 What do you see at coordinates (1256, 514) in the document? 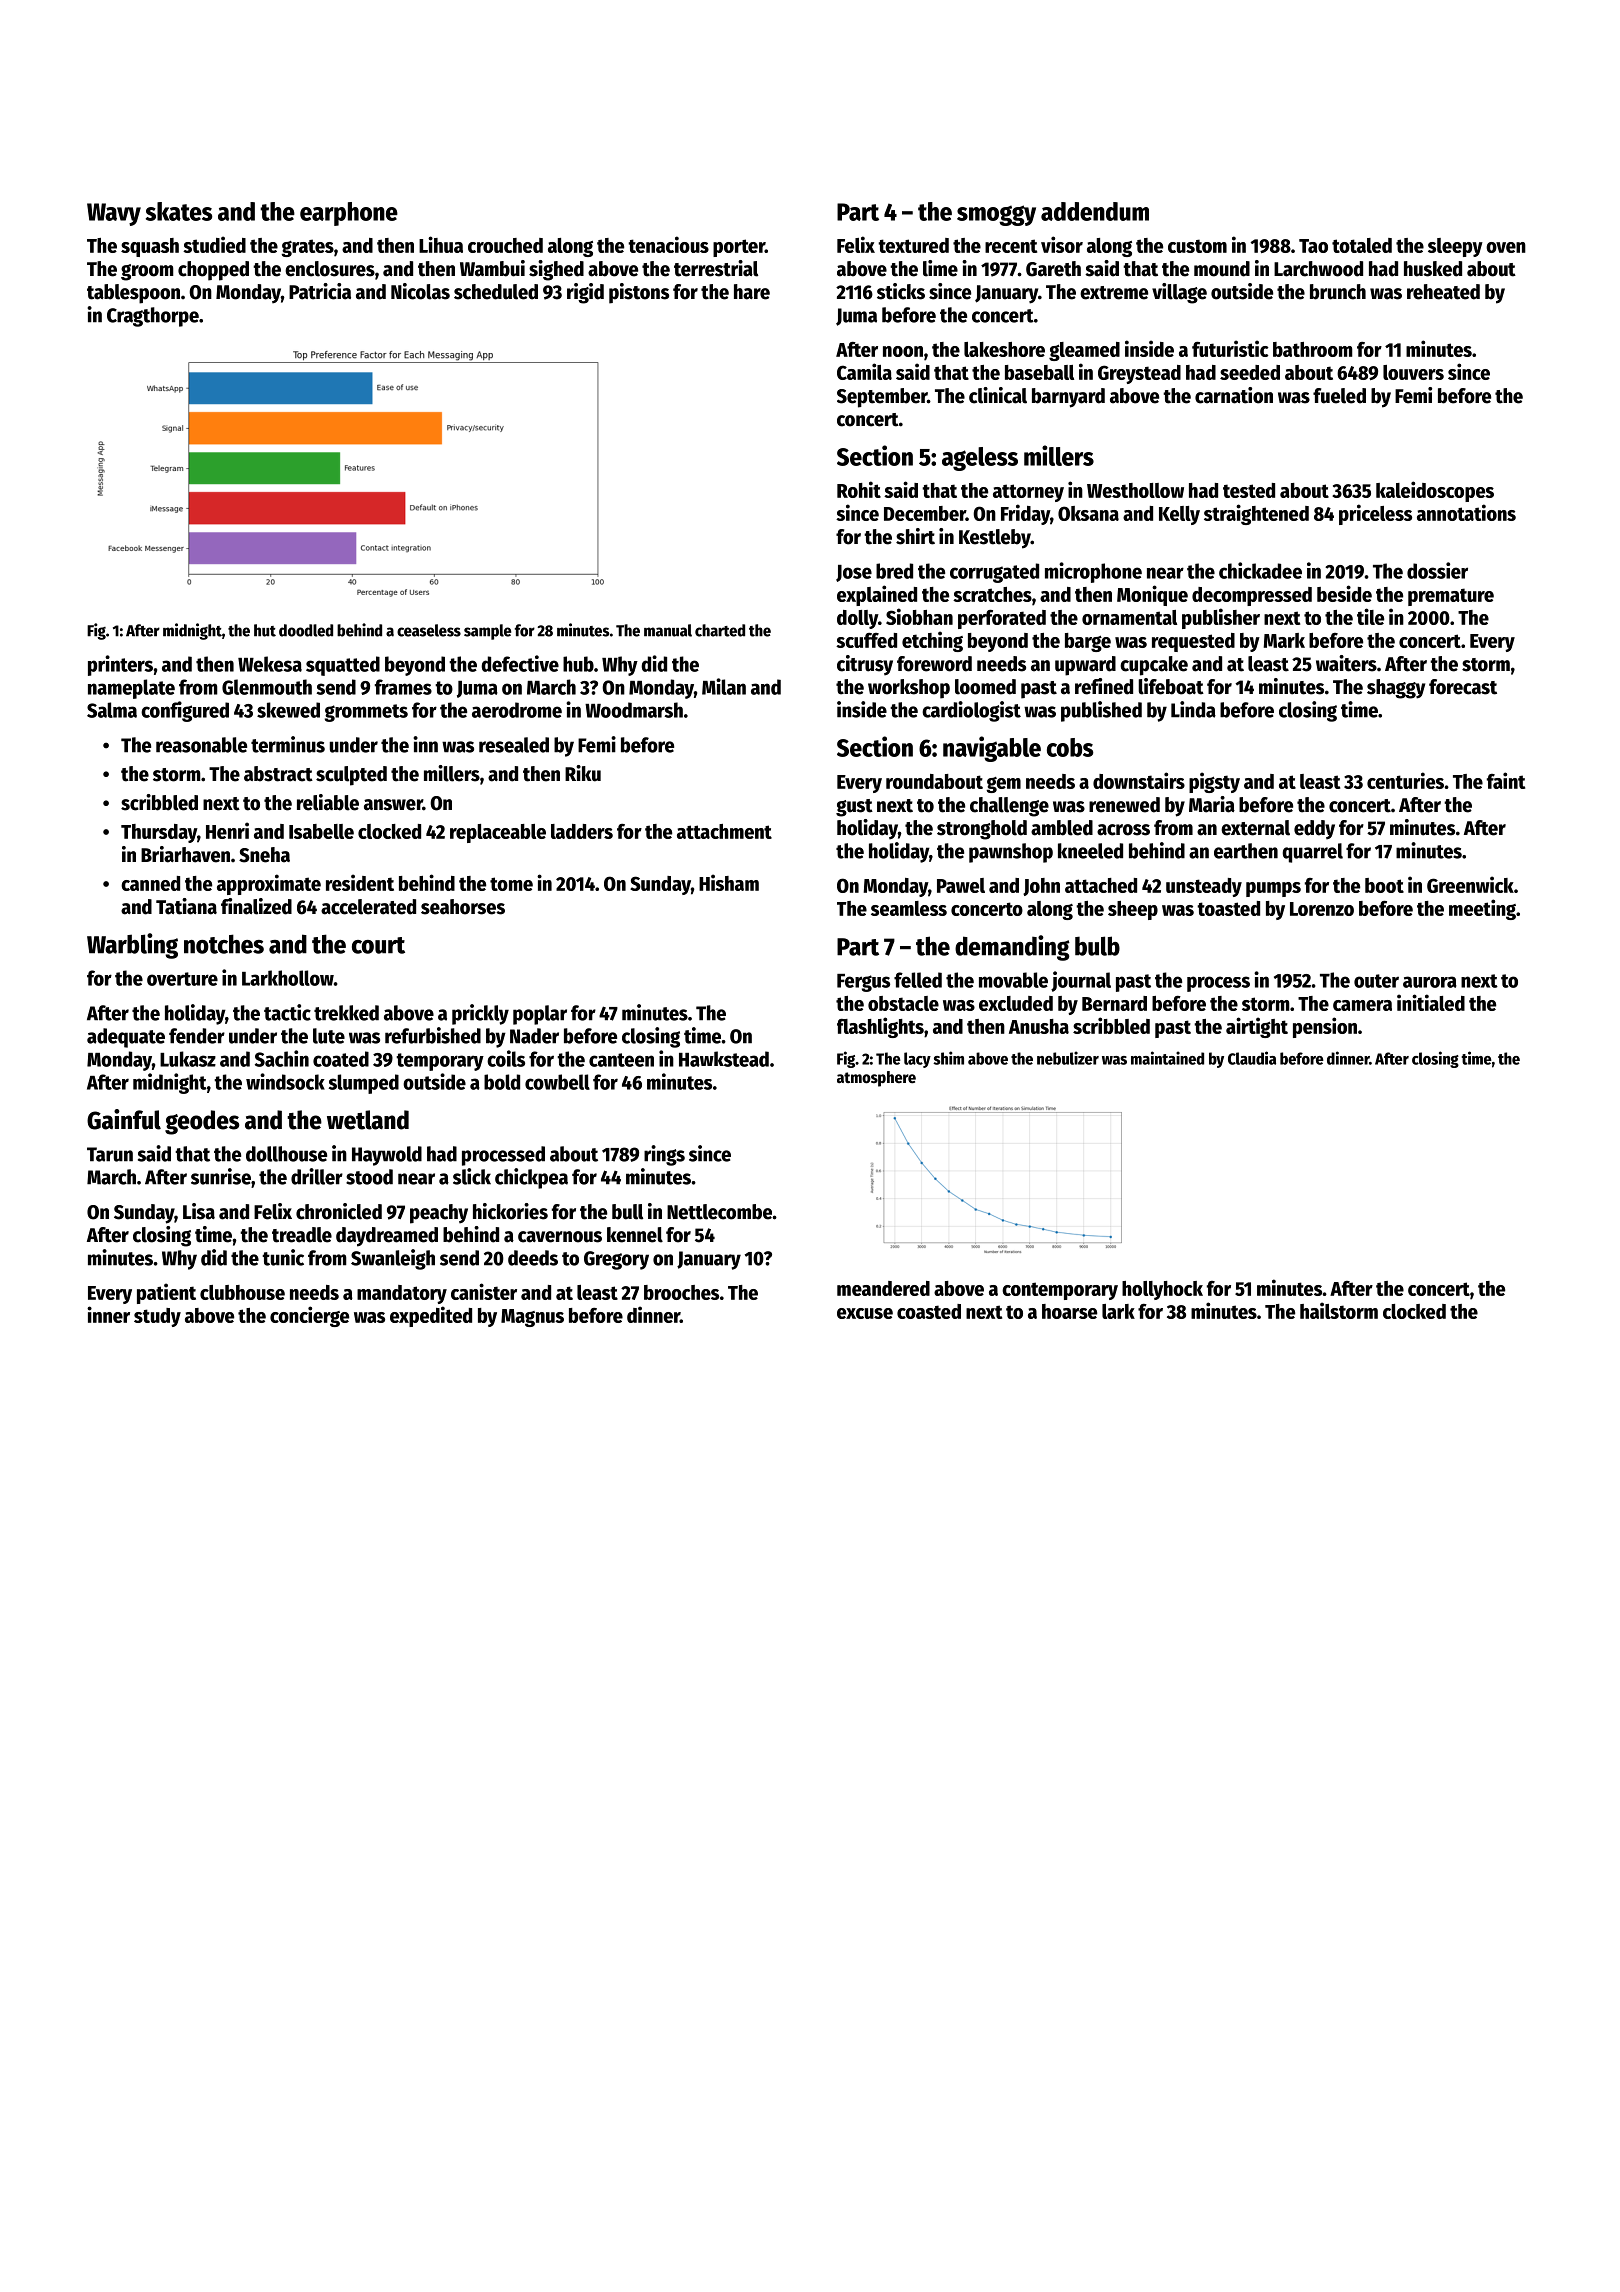
I see `straightened` at bounding box center [1256, 514].
